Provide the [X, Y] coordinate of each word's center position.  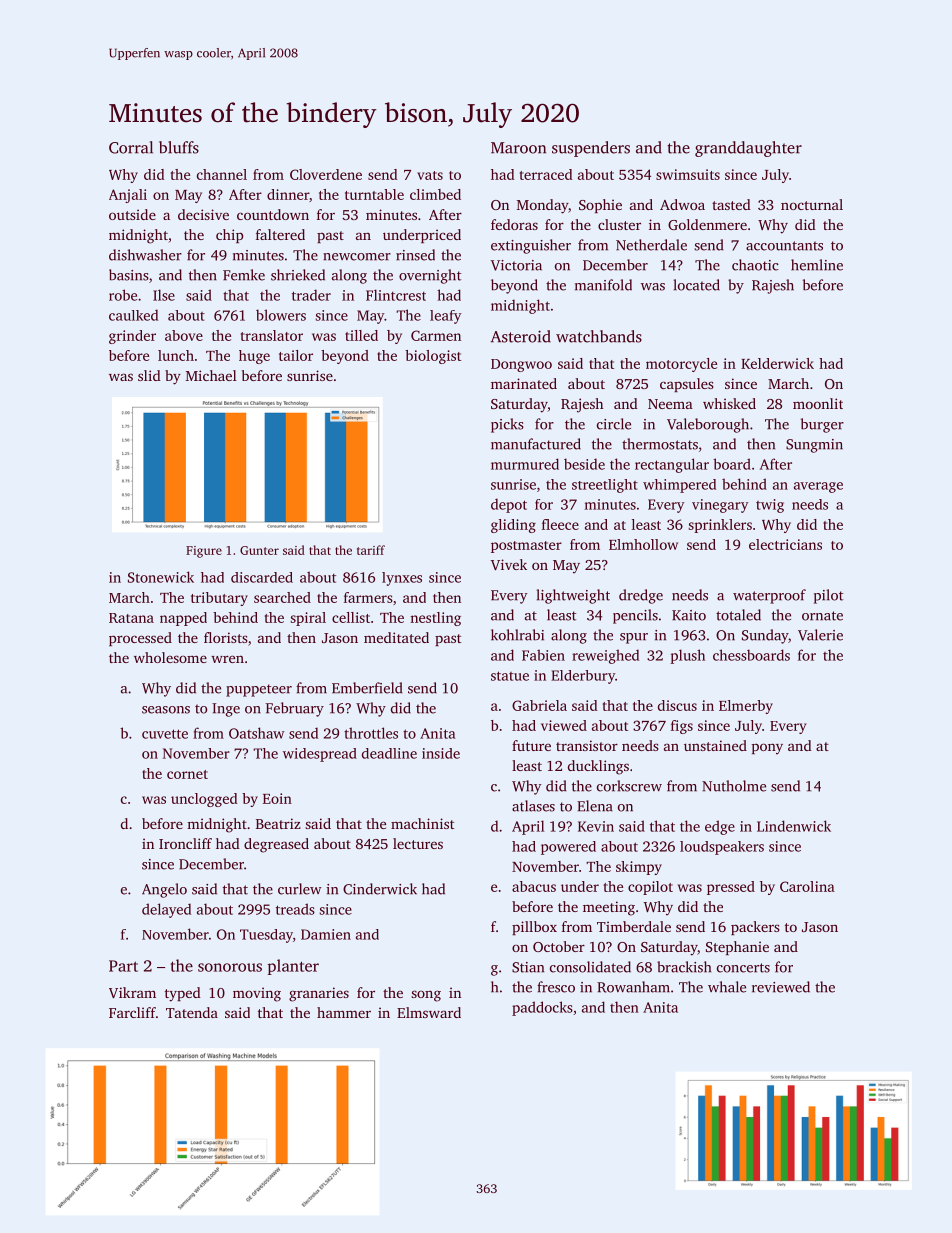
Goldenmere [707, 224]
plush [687, 656]
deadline [389, 753]
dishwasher [145, 255]
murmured [525, 464]
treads [295, 909]
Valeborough [708, 425]
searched [282, 597]
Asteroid [521, 336]
